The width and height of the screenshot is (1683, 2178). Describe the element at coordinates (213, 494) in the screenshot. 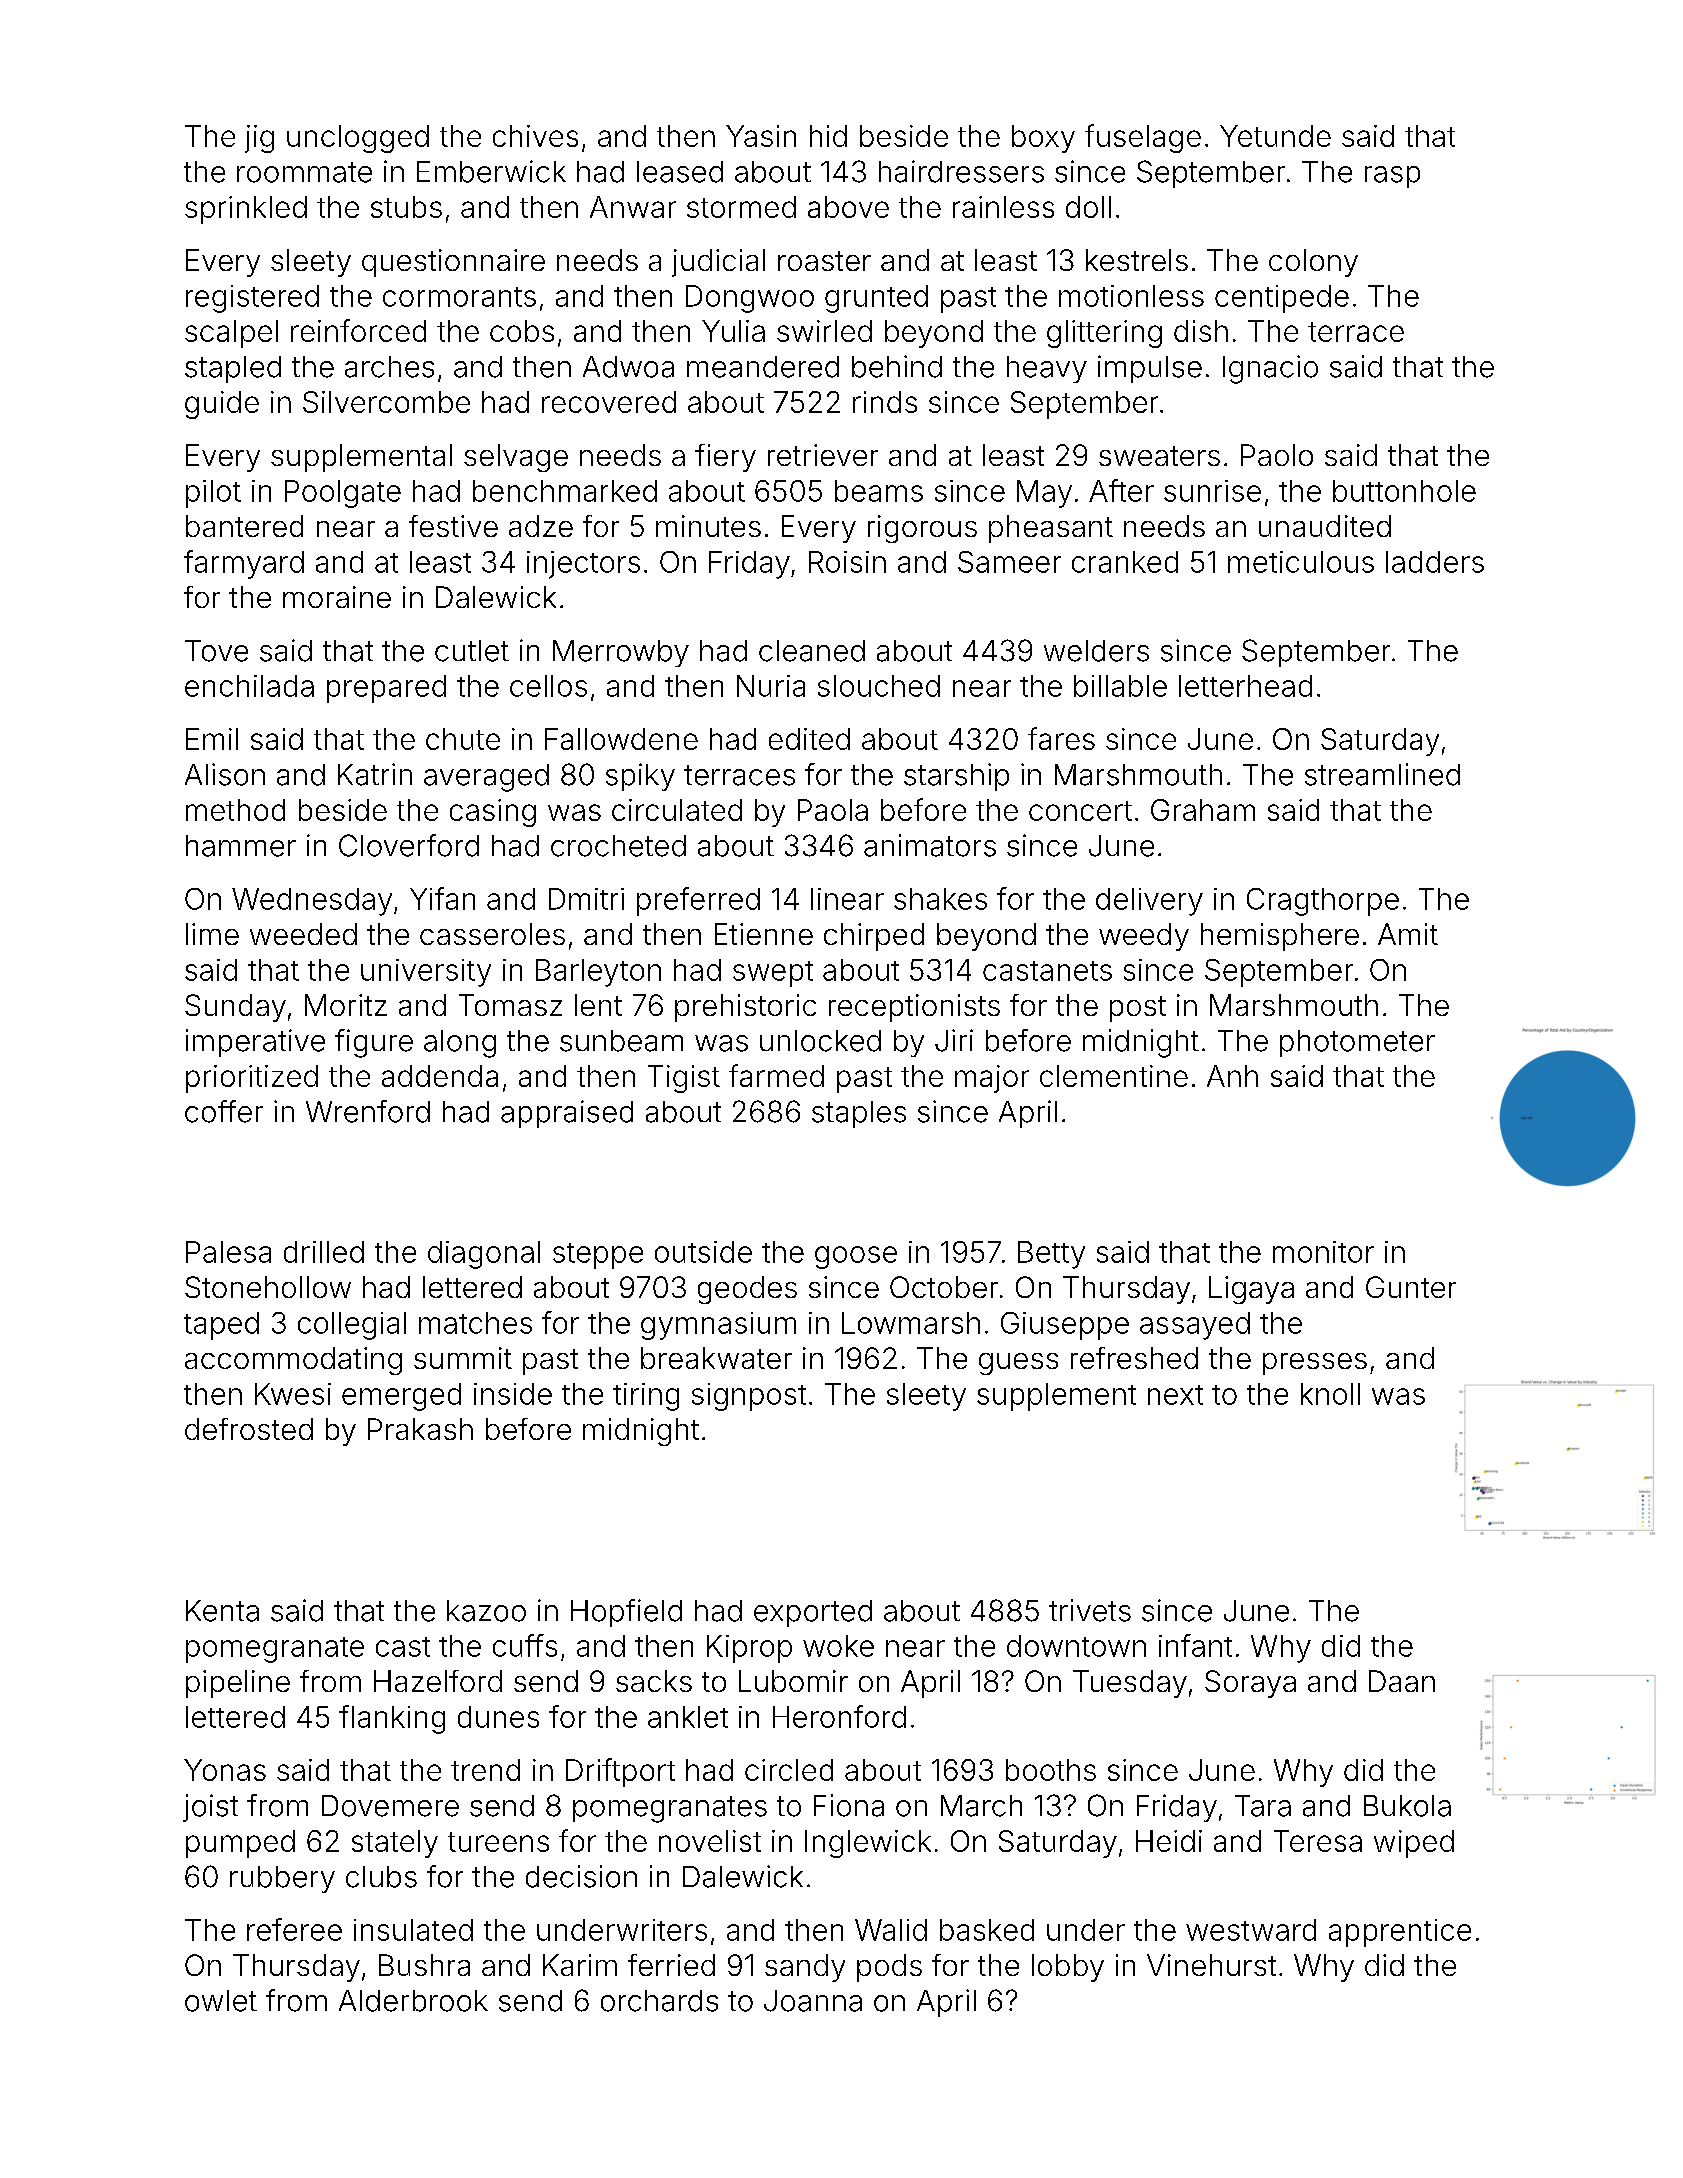

I see `pilot` at that location.
